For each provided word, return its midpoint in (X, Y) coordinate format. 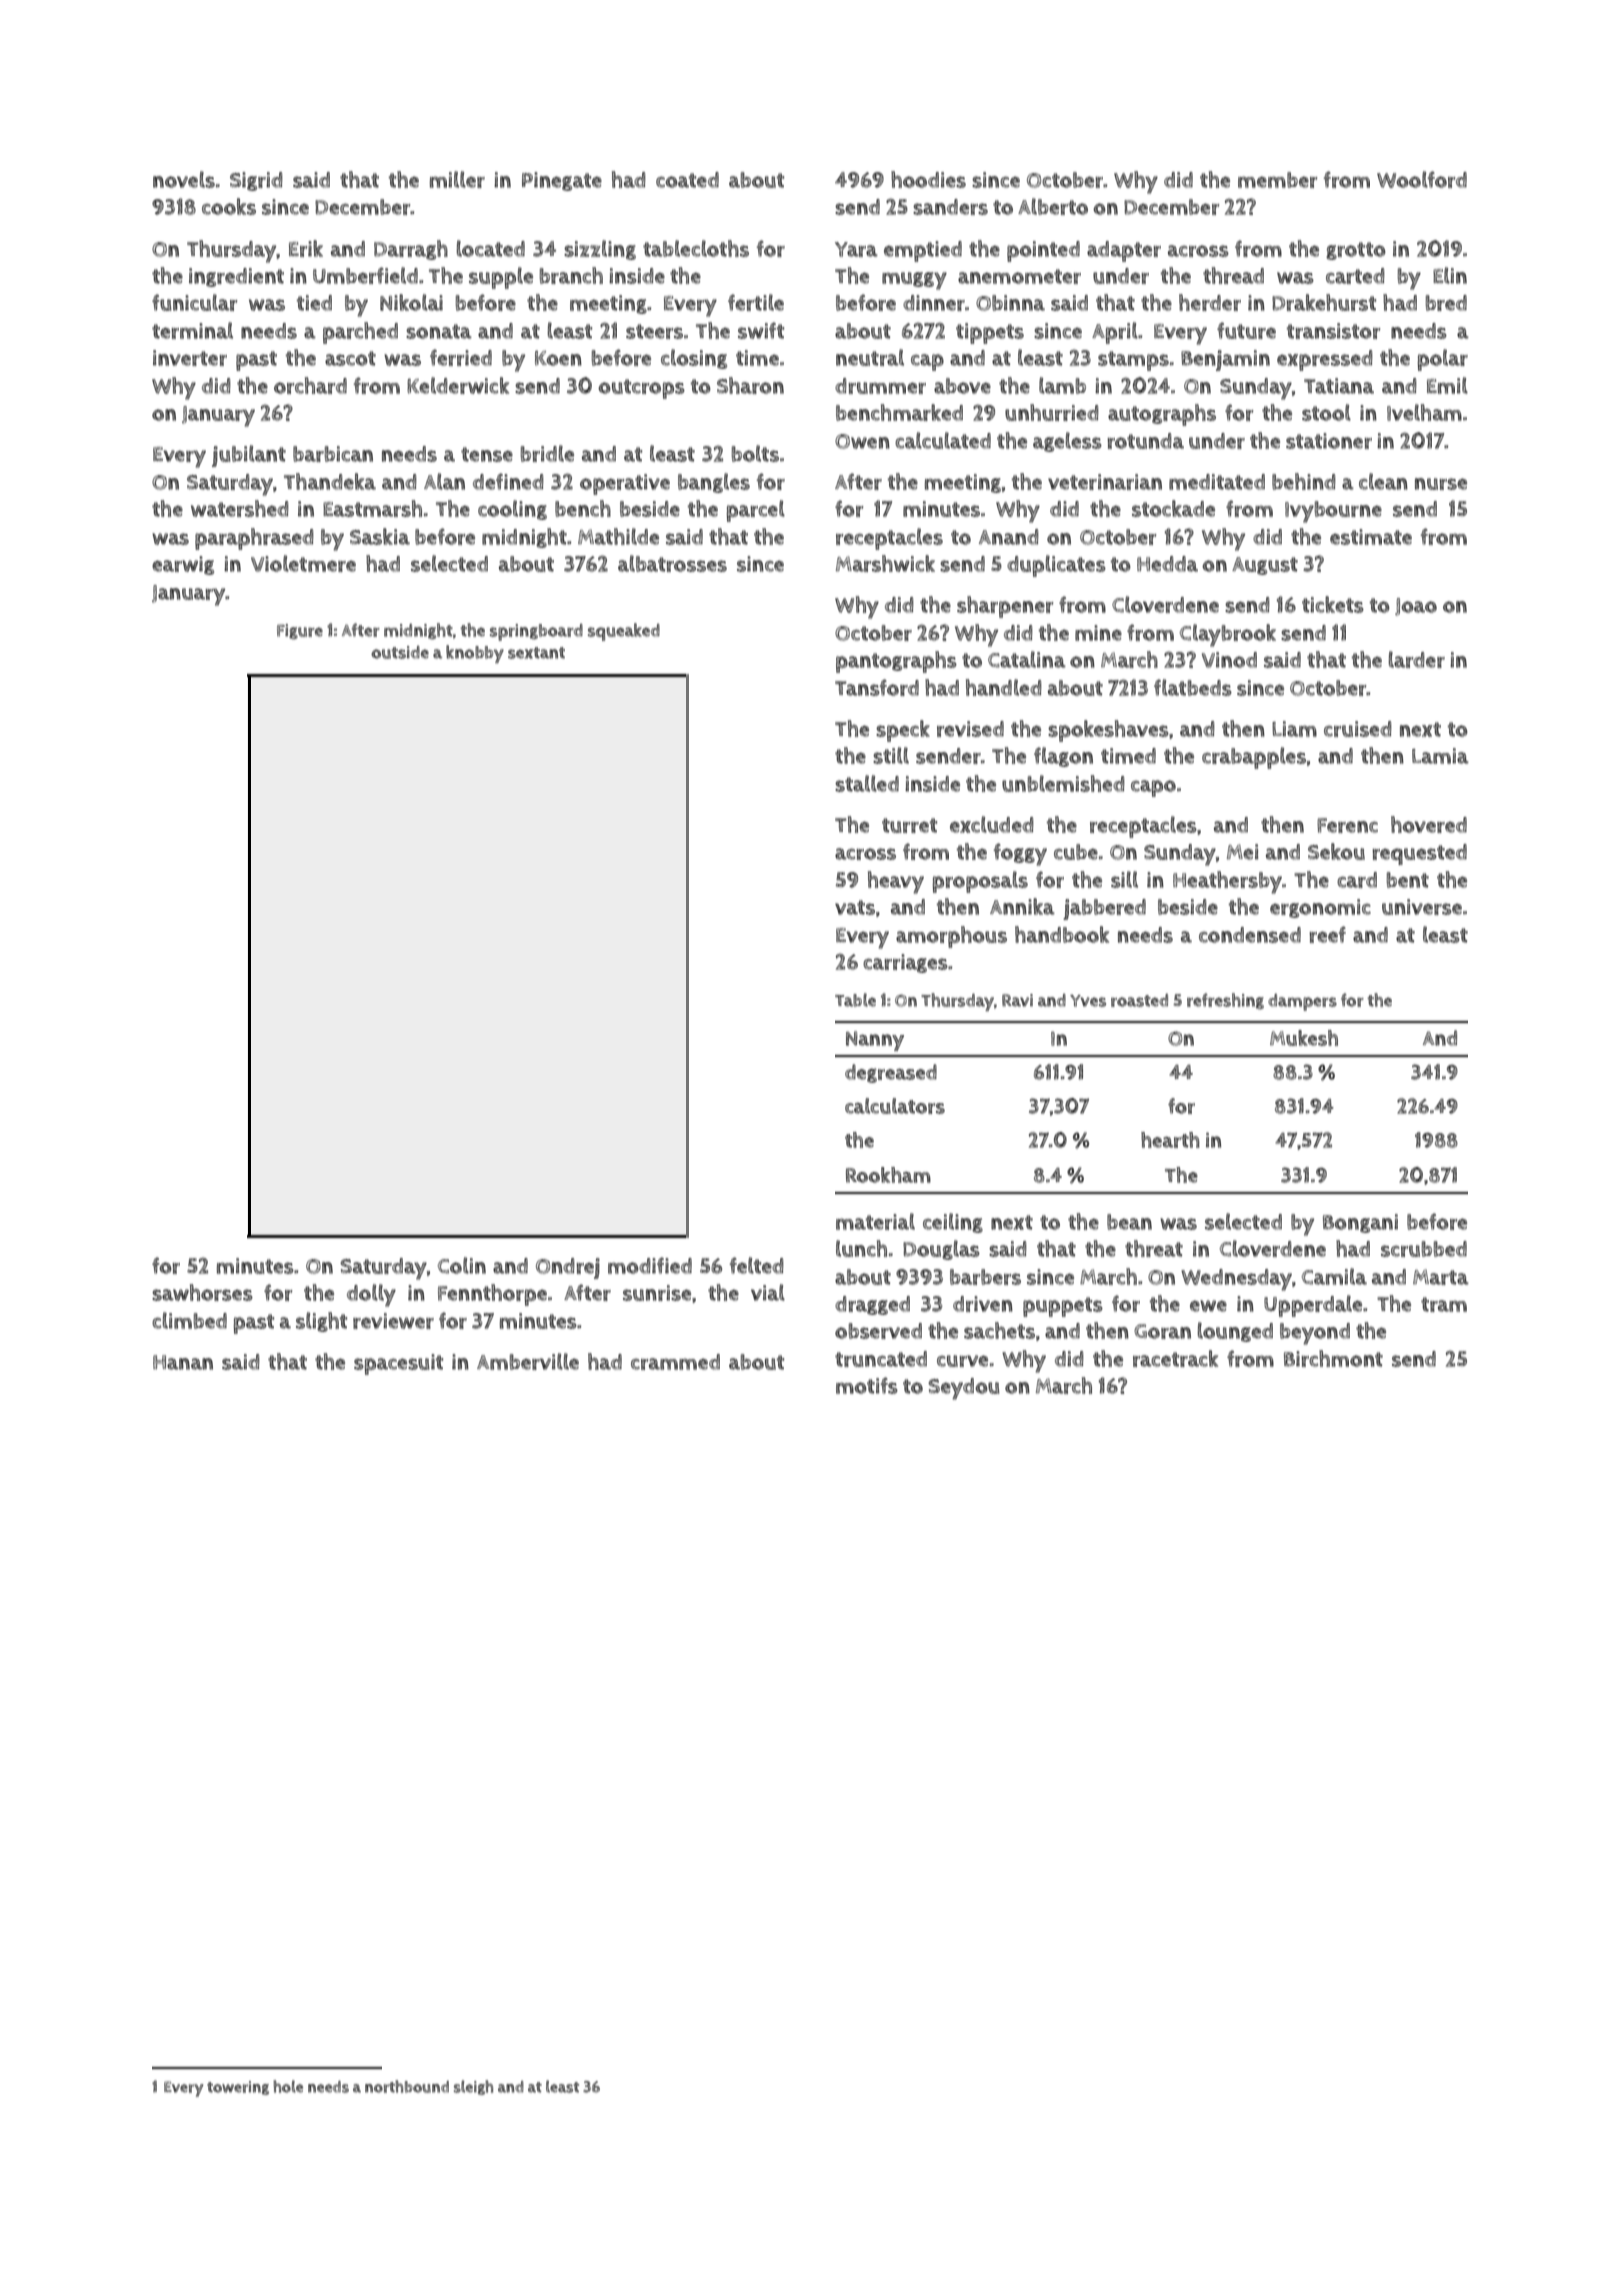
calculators (895, 1106)
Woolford (1422, 179)
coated (687, 180)
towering (238, 2088)
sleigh (473, 2087)
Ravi (1017, 1000)
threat (1154, 1248)
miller (457, 179)
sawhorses (202, 1292)
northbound (407, 2086)
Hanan (183, 1362)
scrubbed (1424, 1249)
